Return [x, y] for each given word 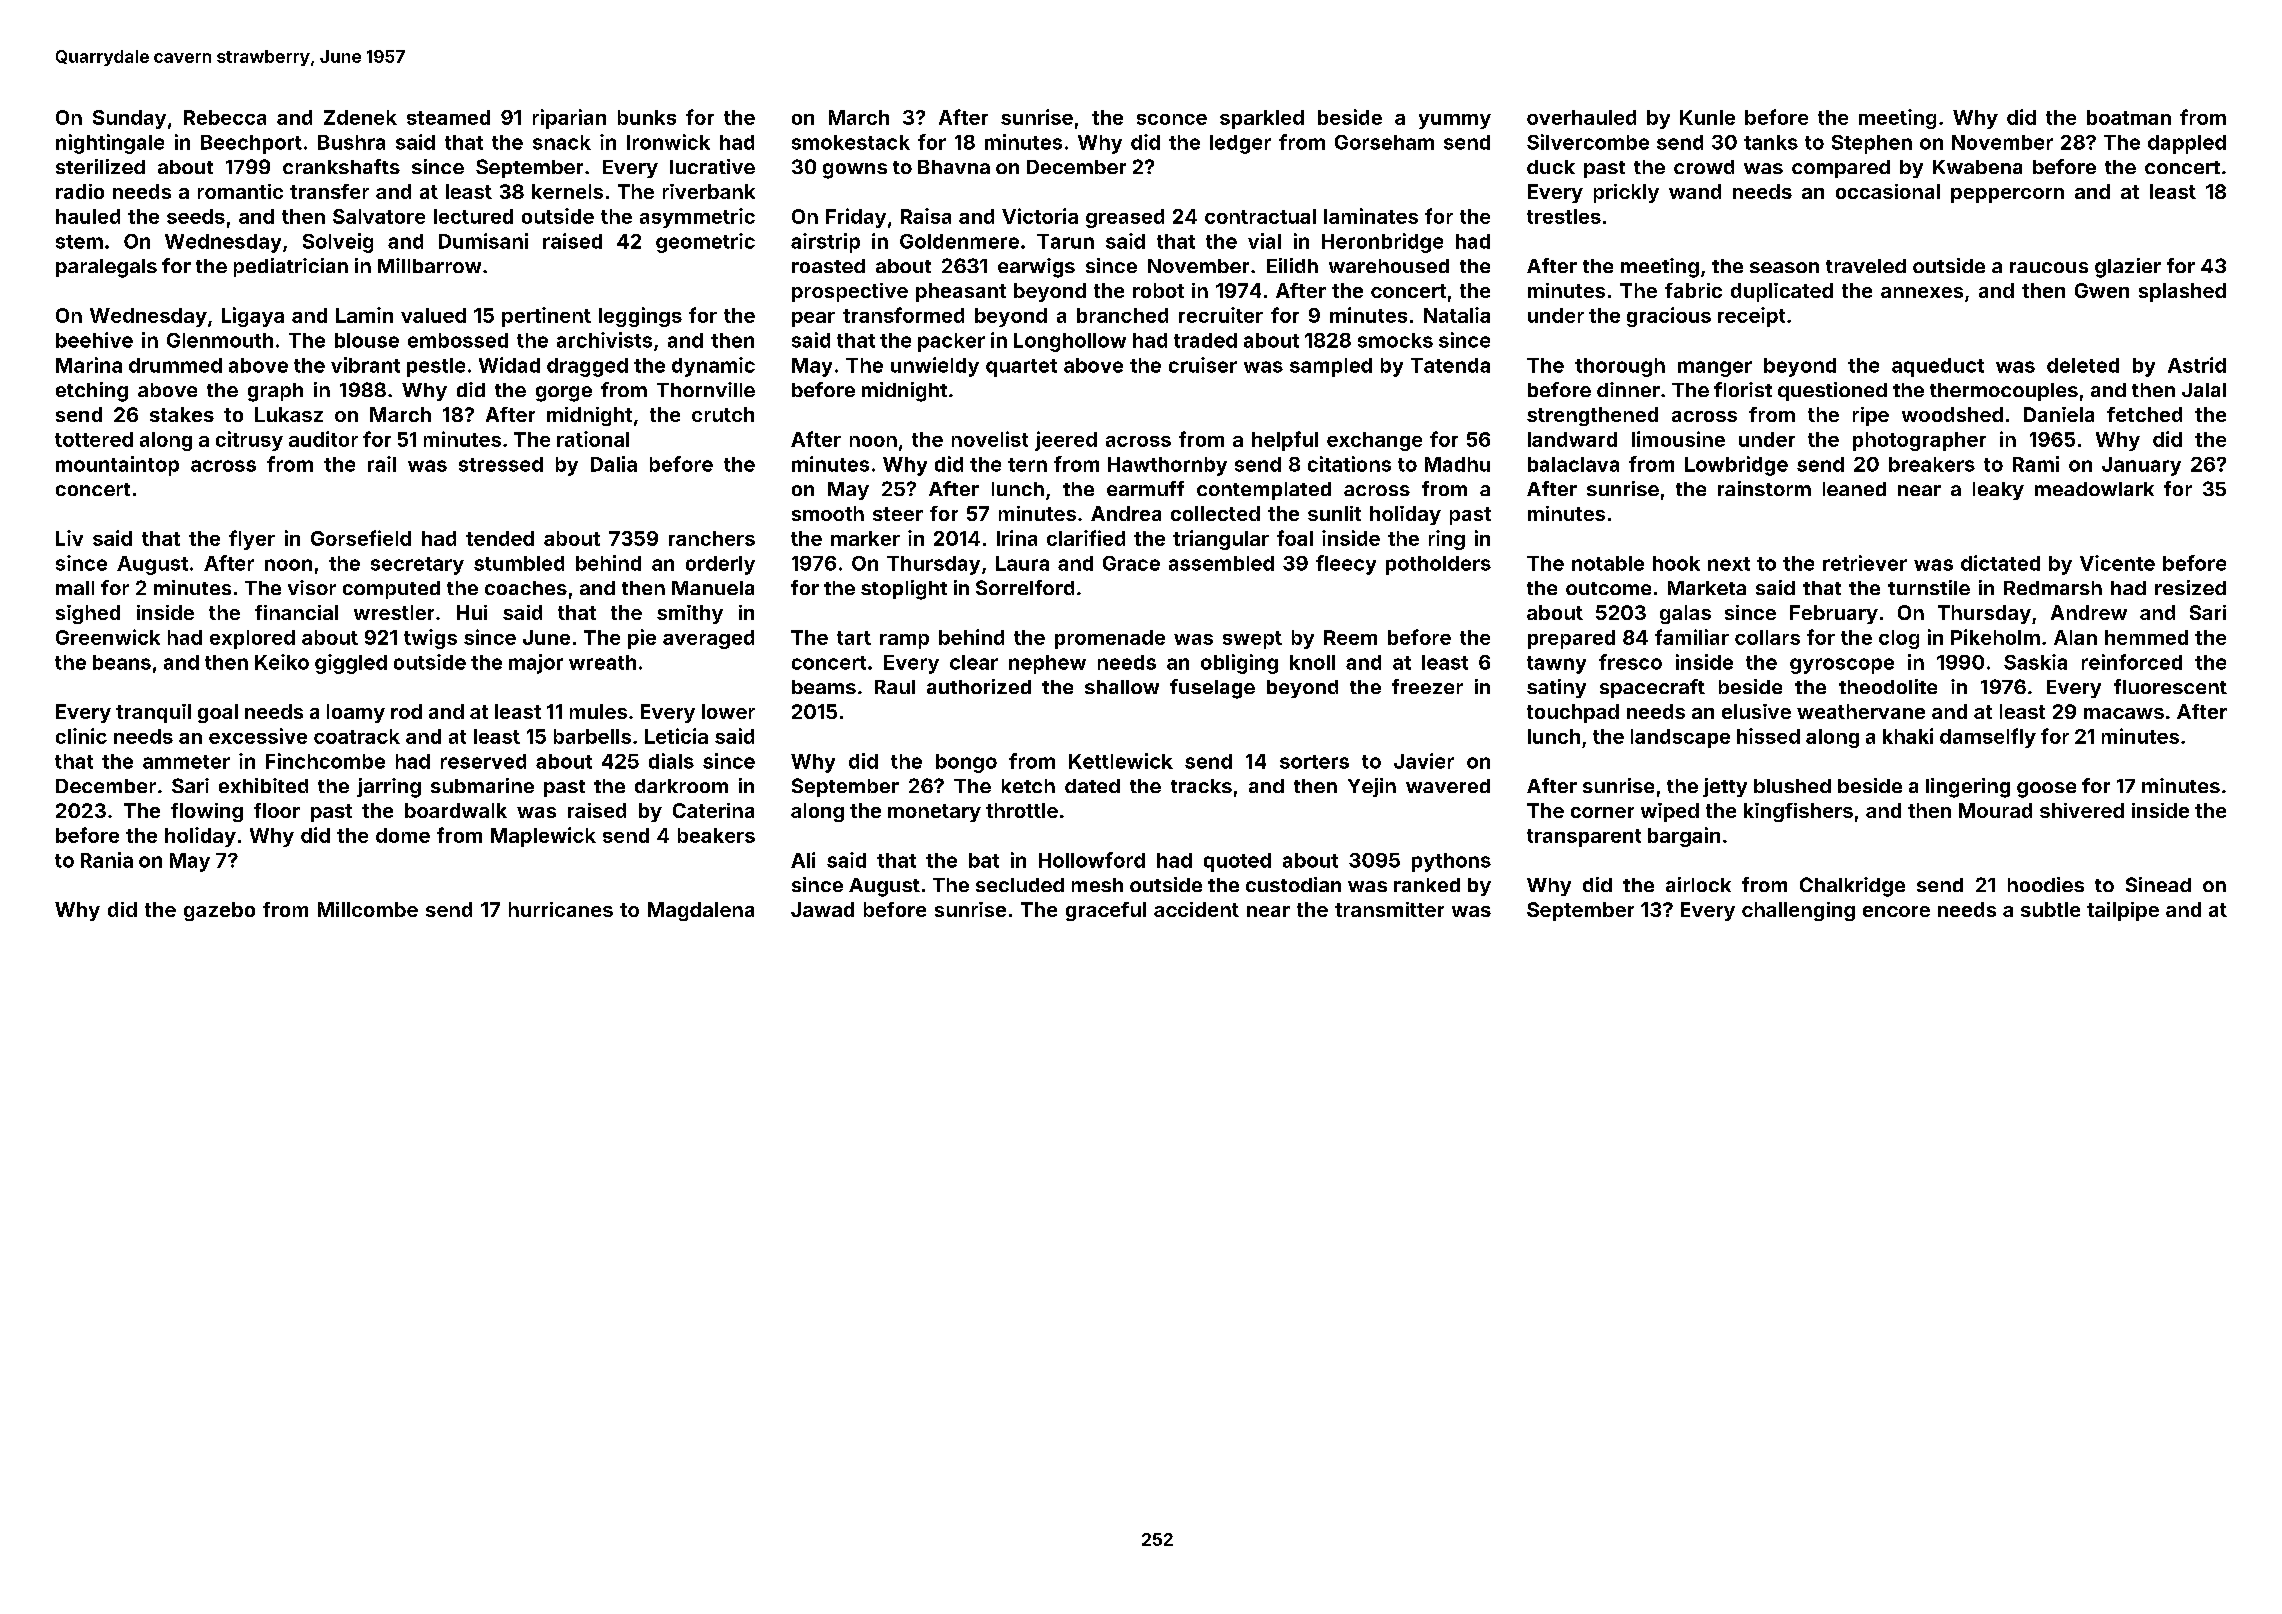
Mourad [1995, 810]
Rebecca [225, 117]
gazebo [219, 911]
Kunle [1707, 117]
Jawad [822, 909]
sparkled [1262, 119]
